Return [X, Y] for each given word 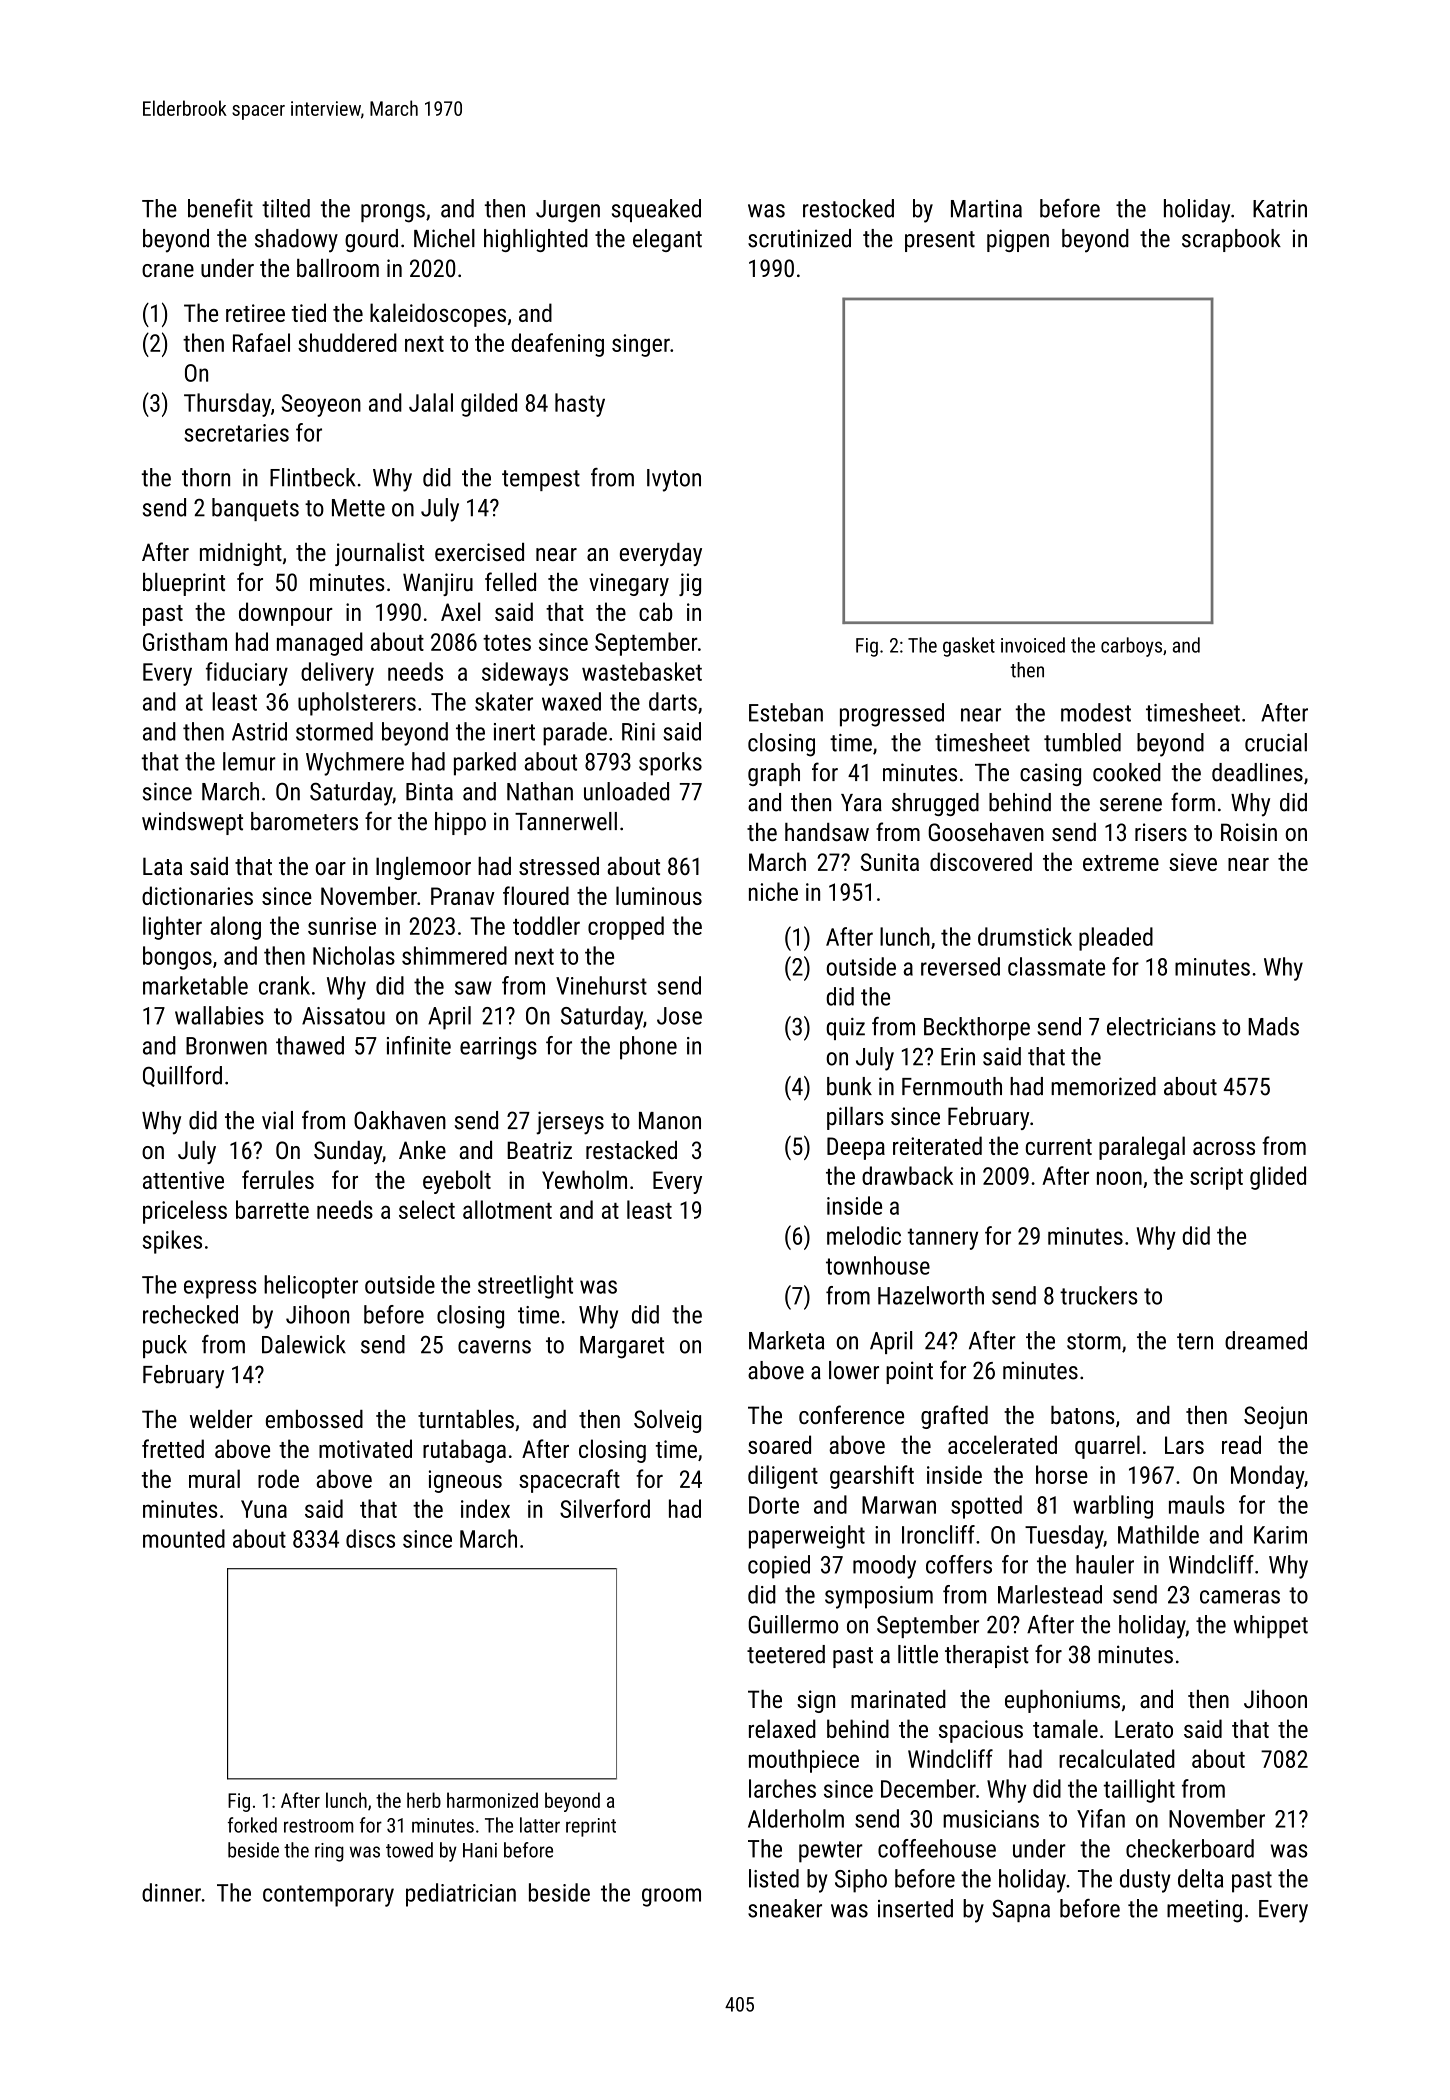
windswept [192, 823]
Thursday [227, 405]
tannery [943, 1239]
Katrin [1280, 209]
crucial [1276, 742]
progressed [892, 715]
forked [252, 1825]
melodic [864, 1235]
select [427, 1209]
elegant [667, 240]
